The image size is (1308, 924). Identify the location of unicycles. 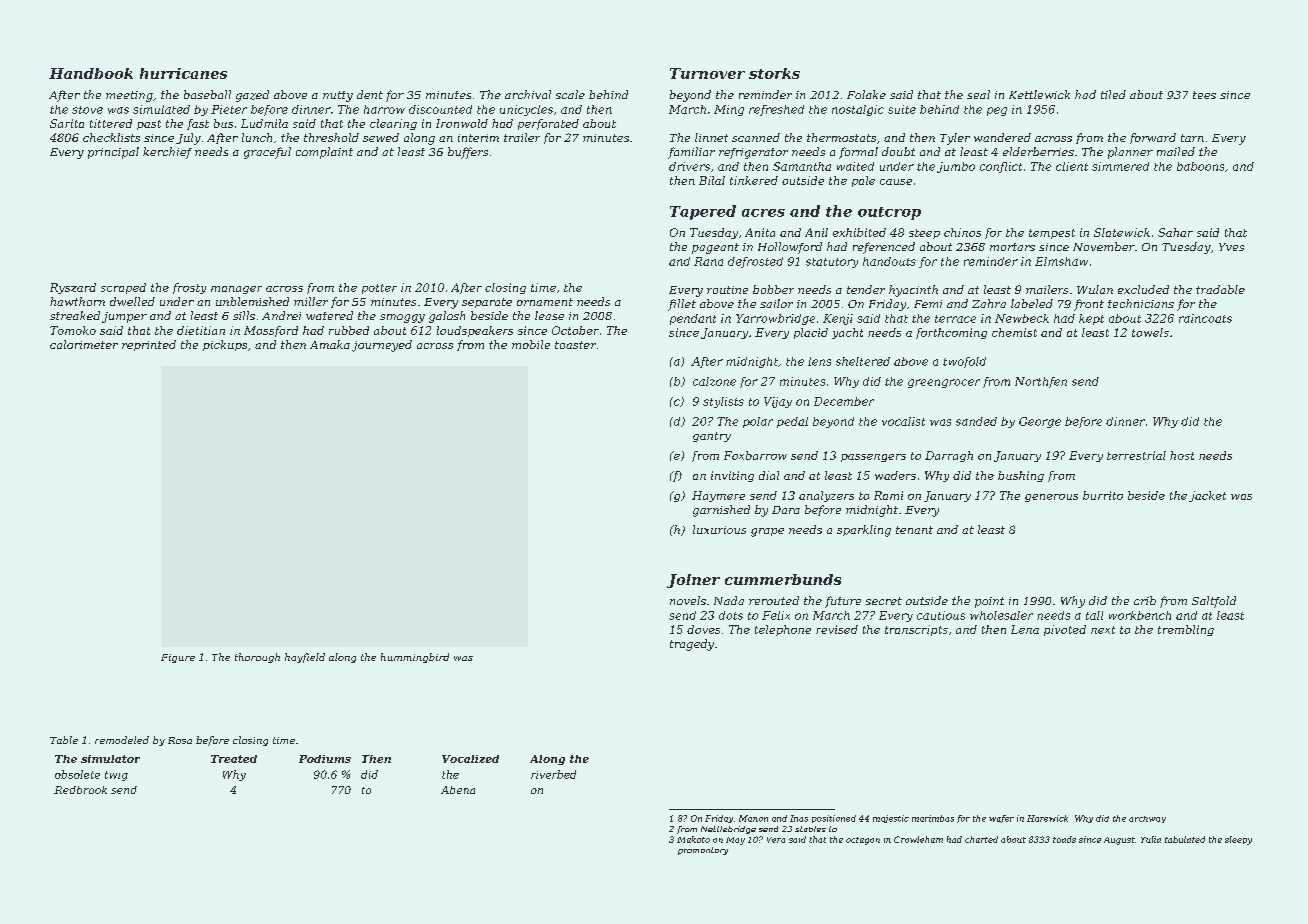
(526, 110).
